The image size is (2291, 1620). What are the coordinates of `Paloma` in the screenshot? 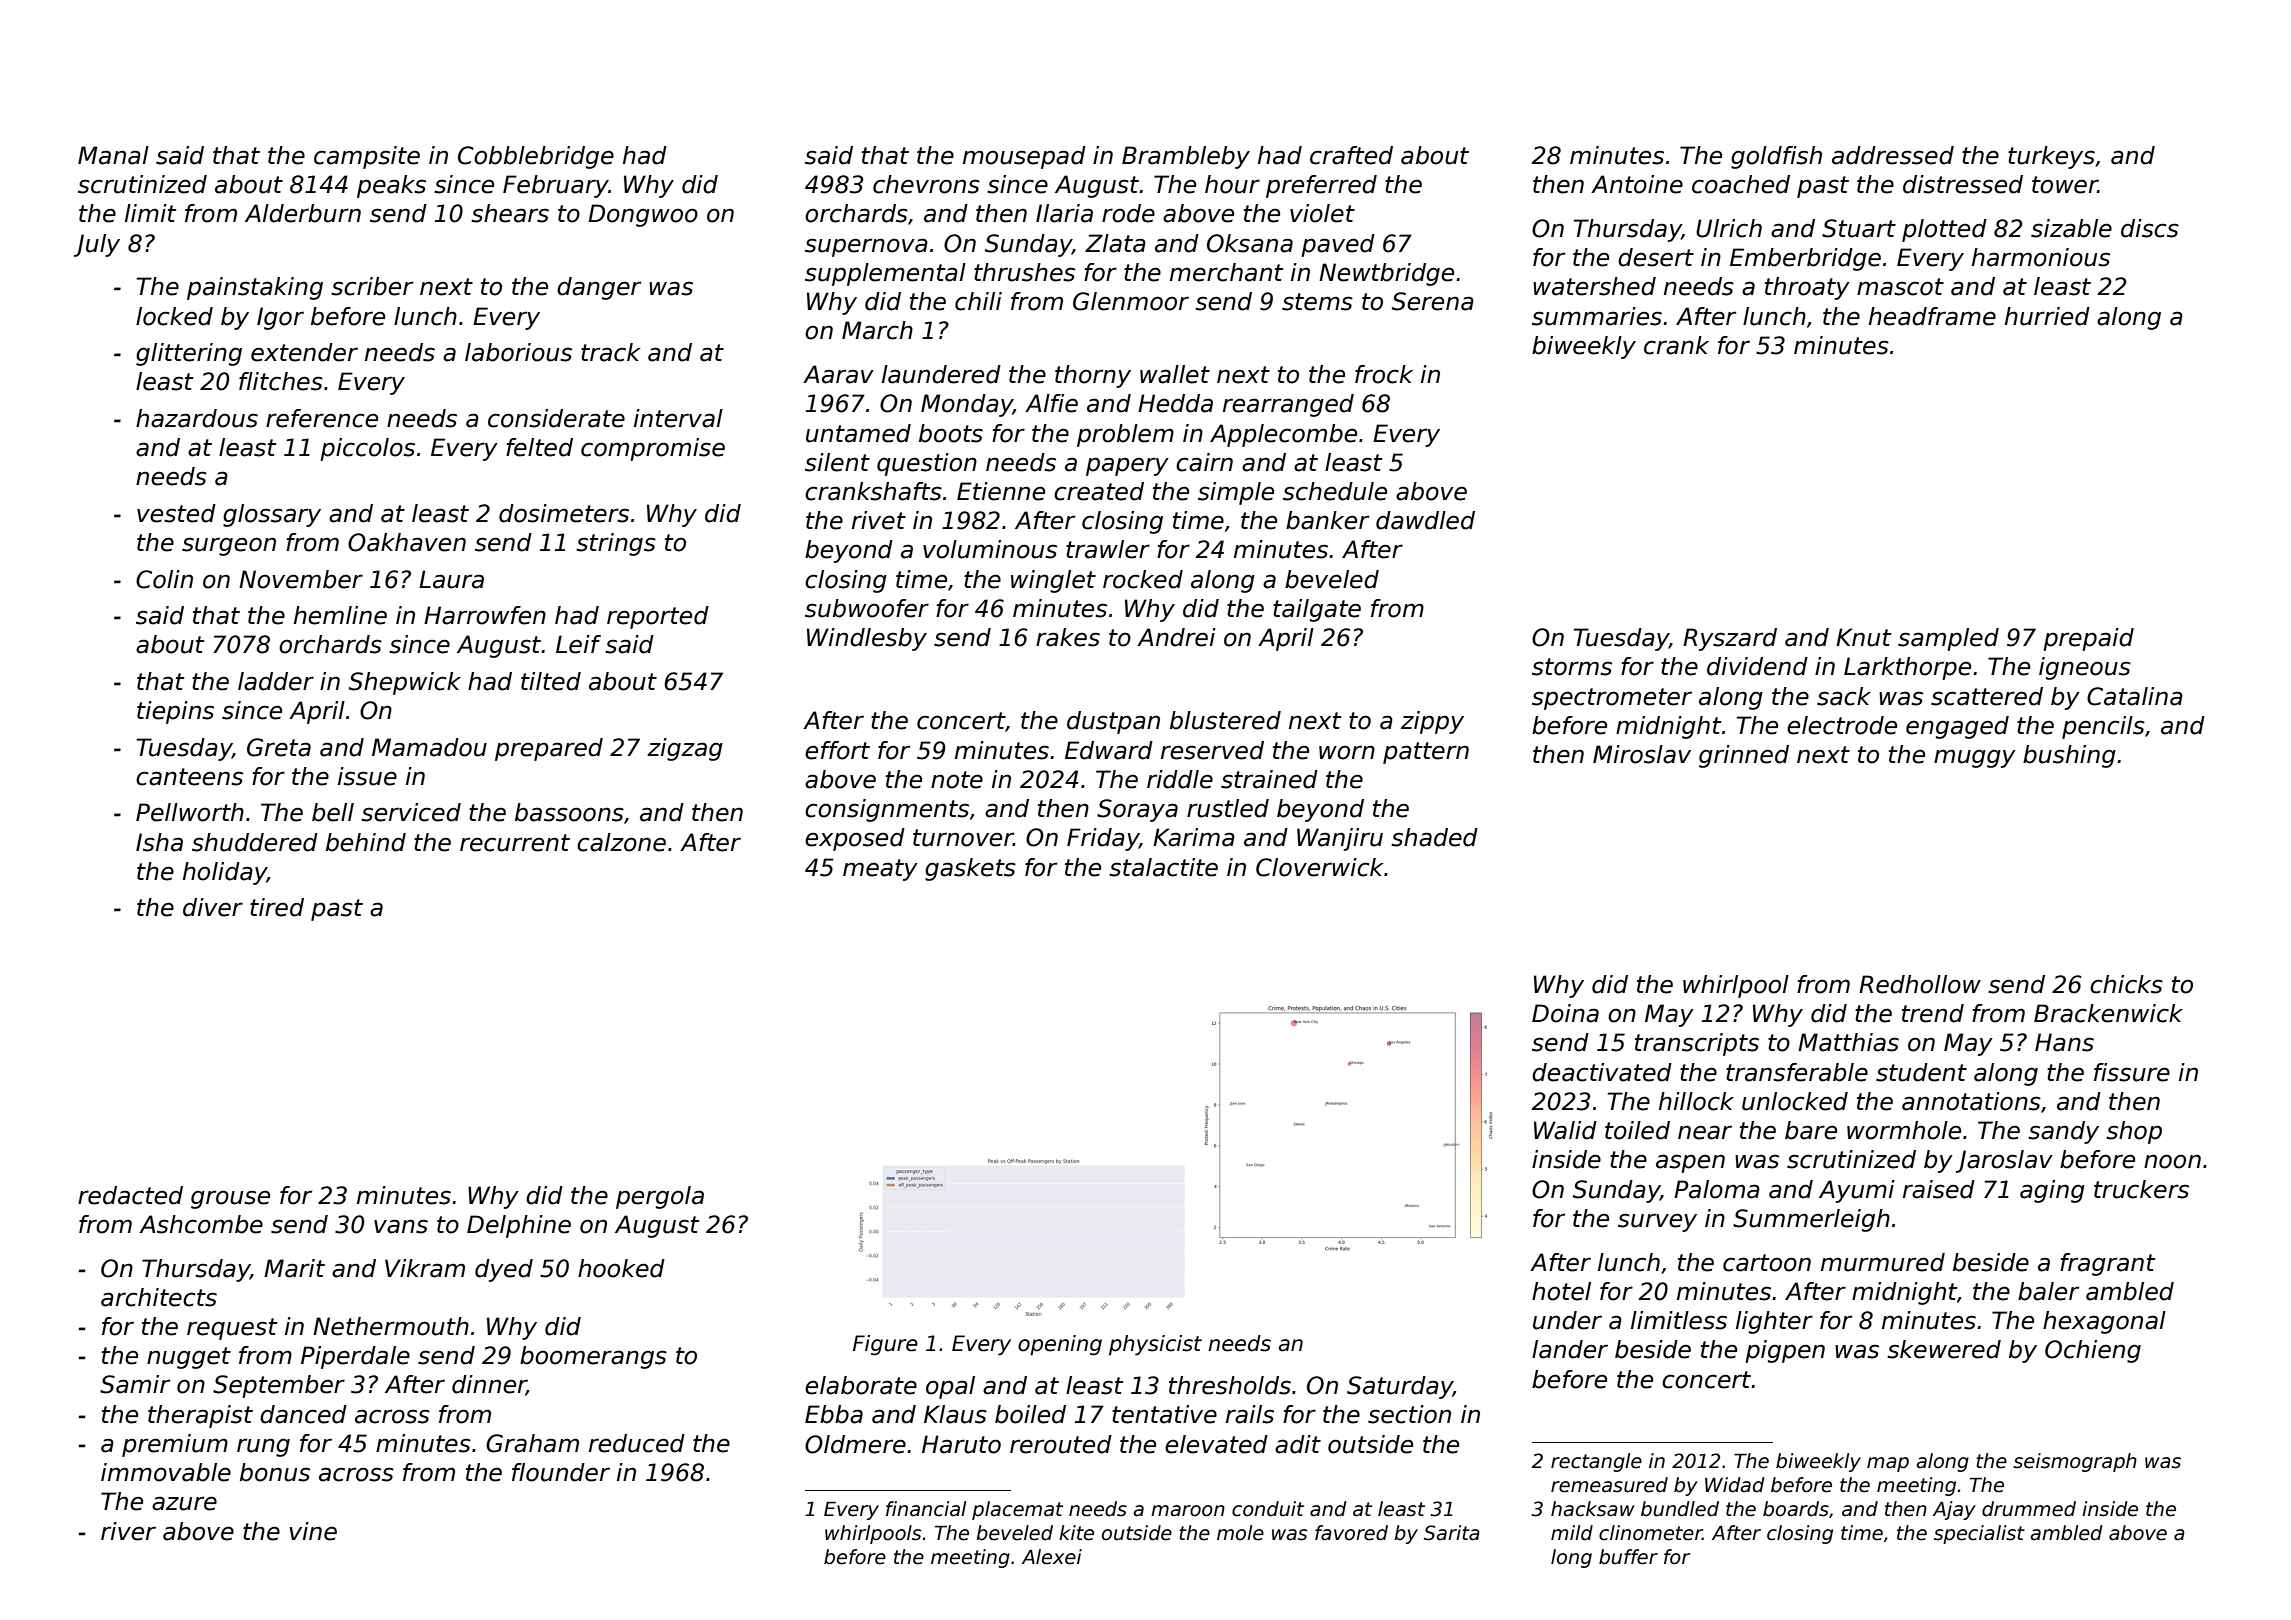 It's located at (1717, 1189).
